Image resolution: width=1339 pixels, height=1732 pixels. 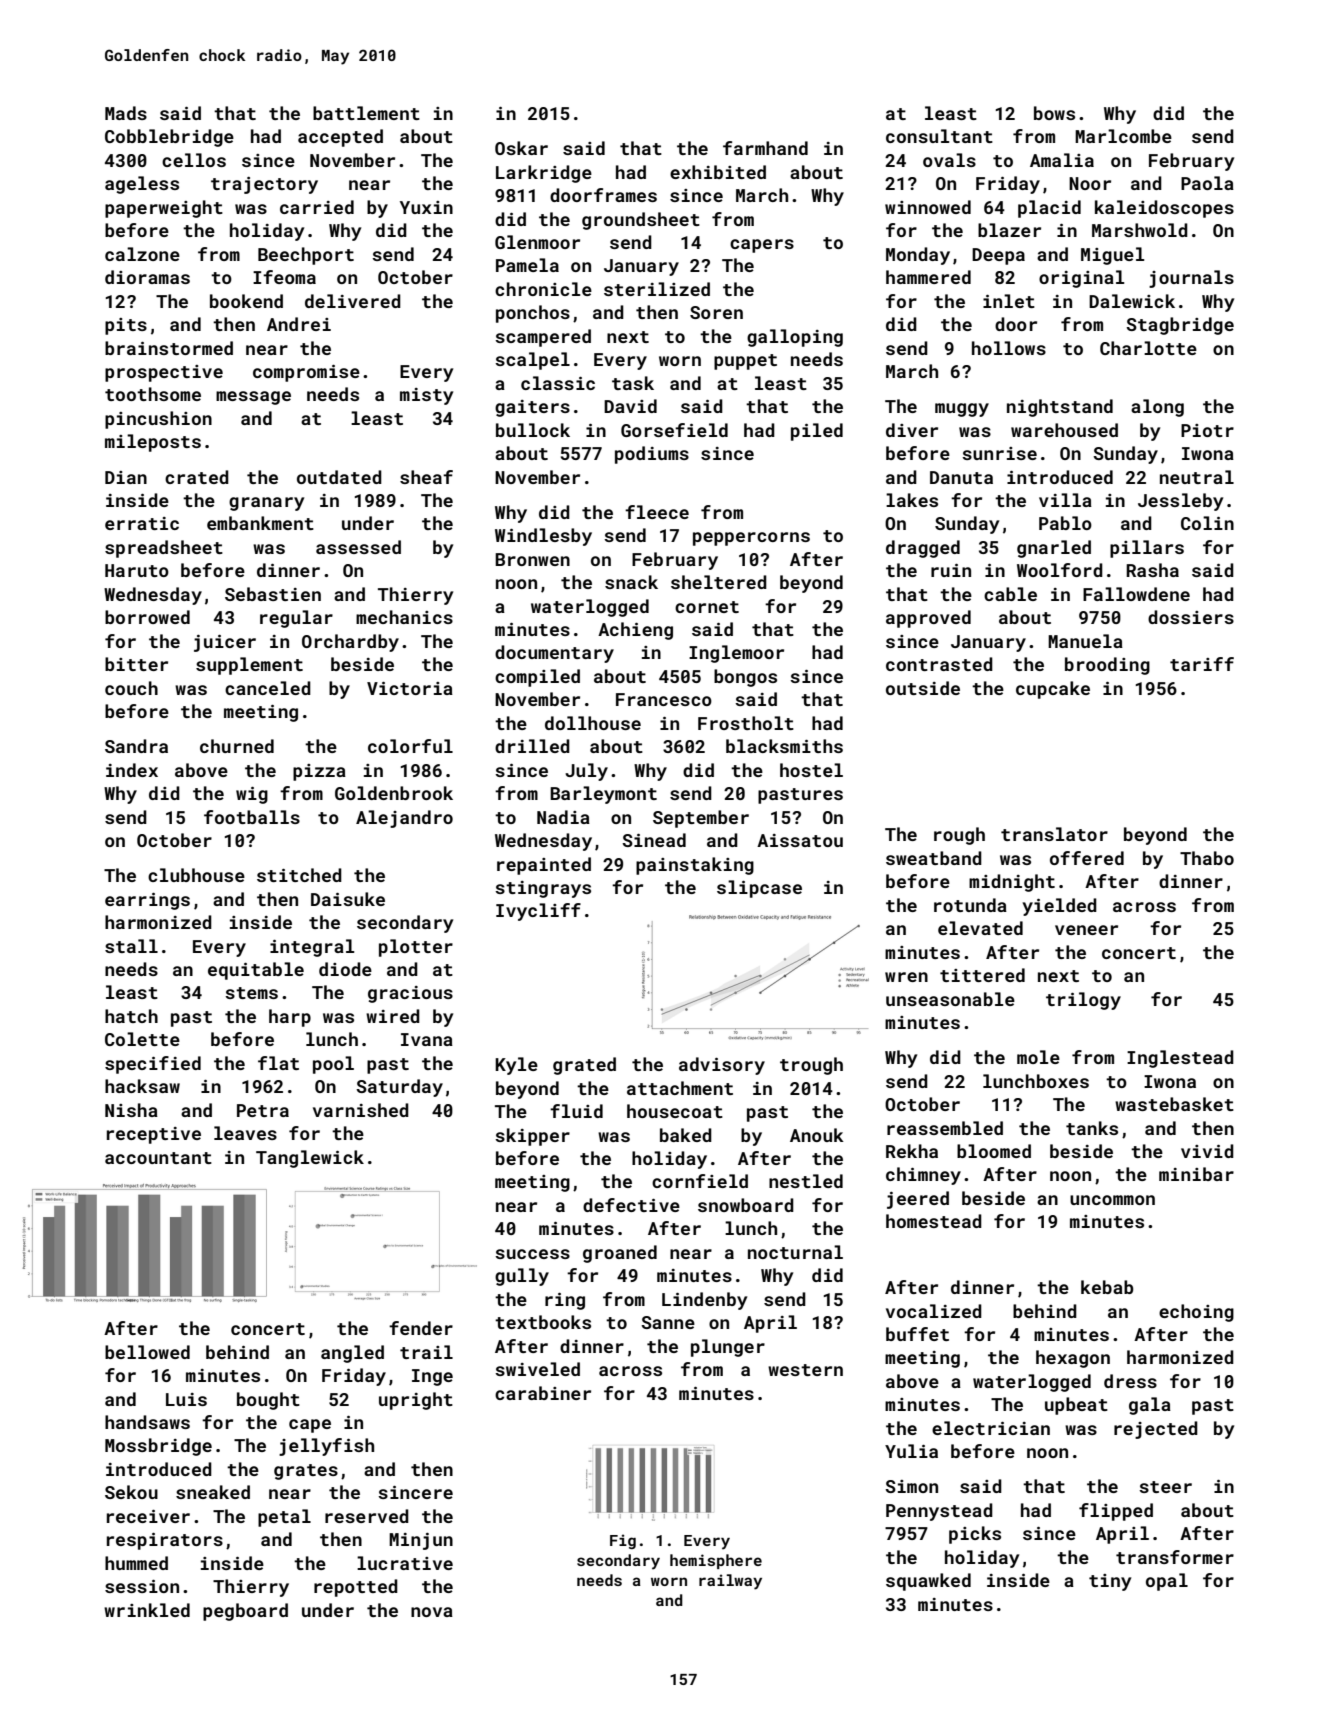 What do you see at coordinates (805, 1370) in the document?
I see `western` at bounding box center [805, 1370].
